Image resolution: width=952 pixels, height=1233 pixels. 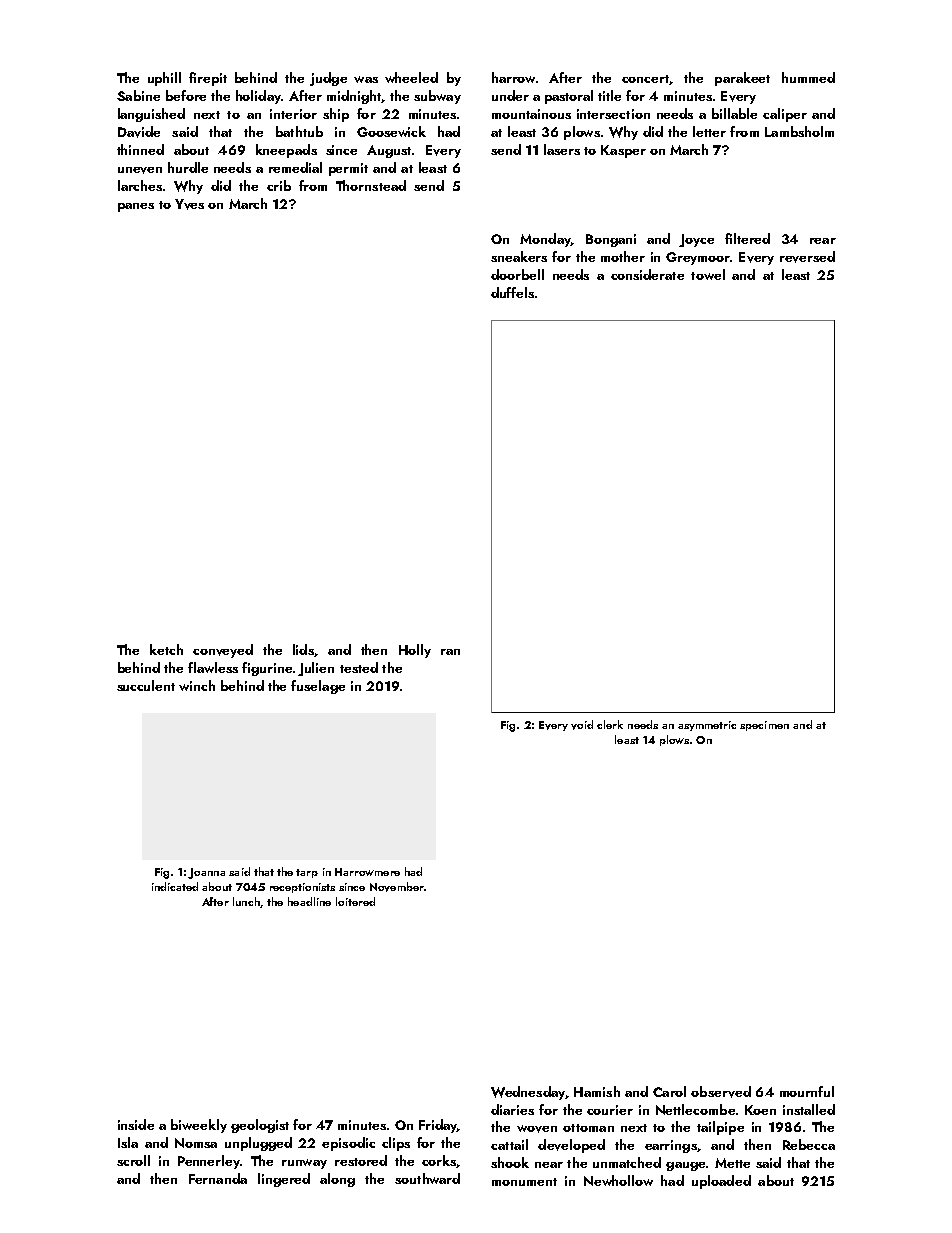 What do you see at coordinates (647, 274) in the image?
I see `considerate` at bounding box center [647, 274].
